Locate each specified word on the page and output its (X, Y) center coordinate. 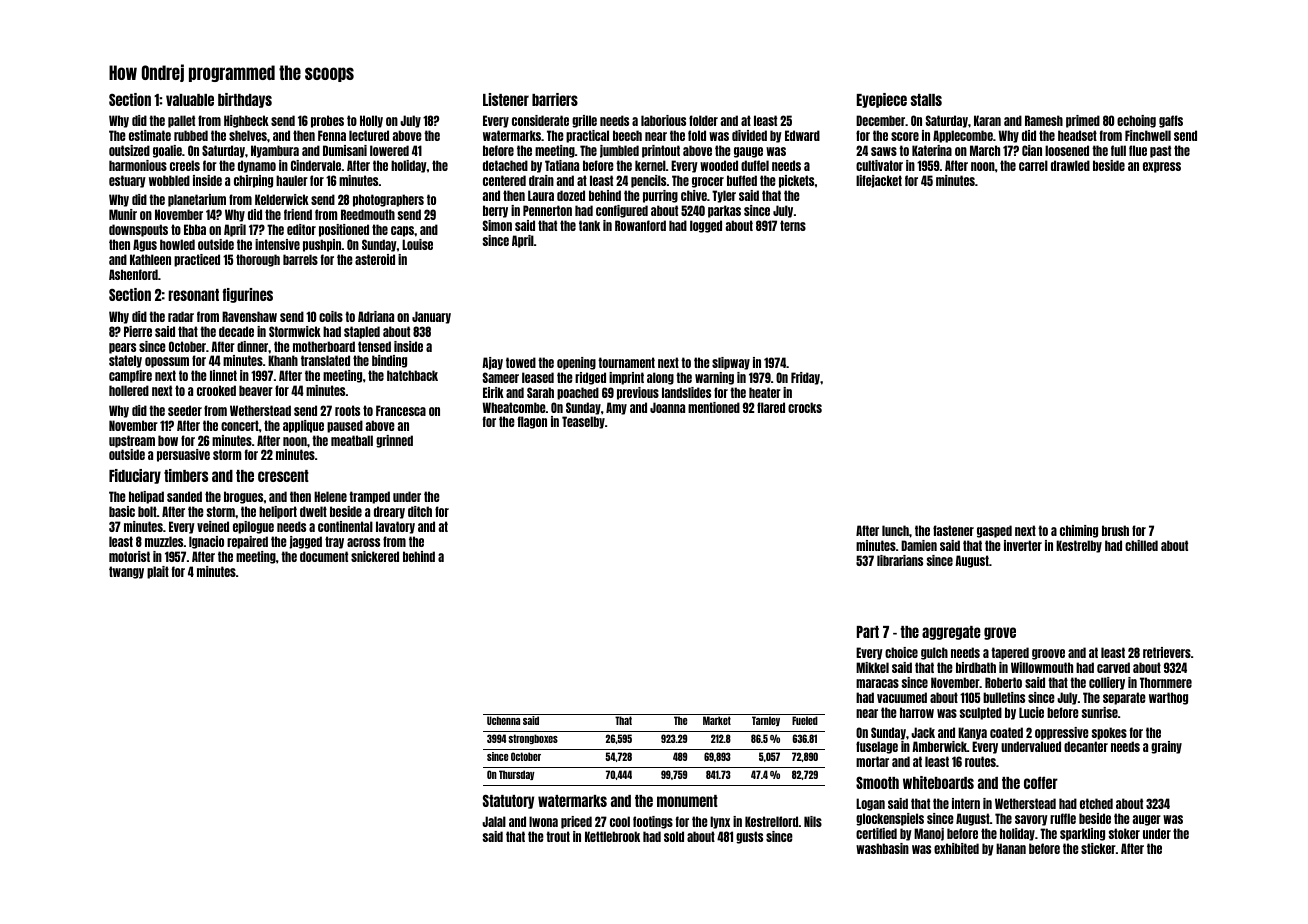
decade (236, 331)
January (431, 317)
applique (303, 426)
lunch (895, 530)
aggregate (951, 633)
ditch (420, 511)
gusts (749, 837)
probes (327, 121)
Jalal (494, 821)
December (880, 120)
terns (793, 225)
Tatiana (562, 165)
